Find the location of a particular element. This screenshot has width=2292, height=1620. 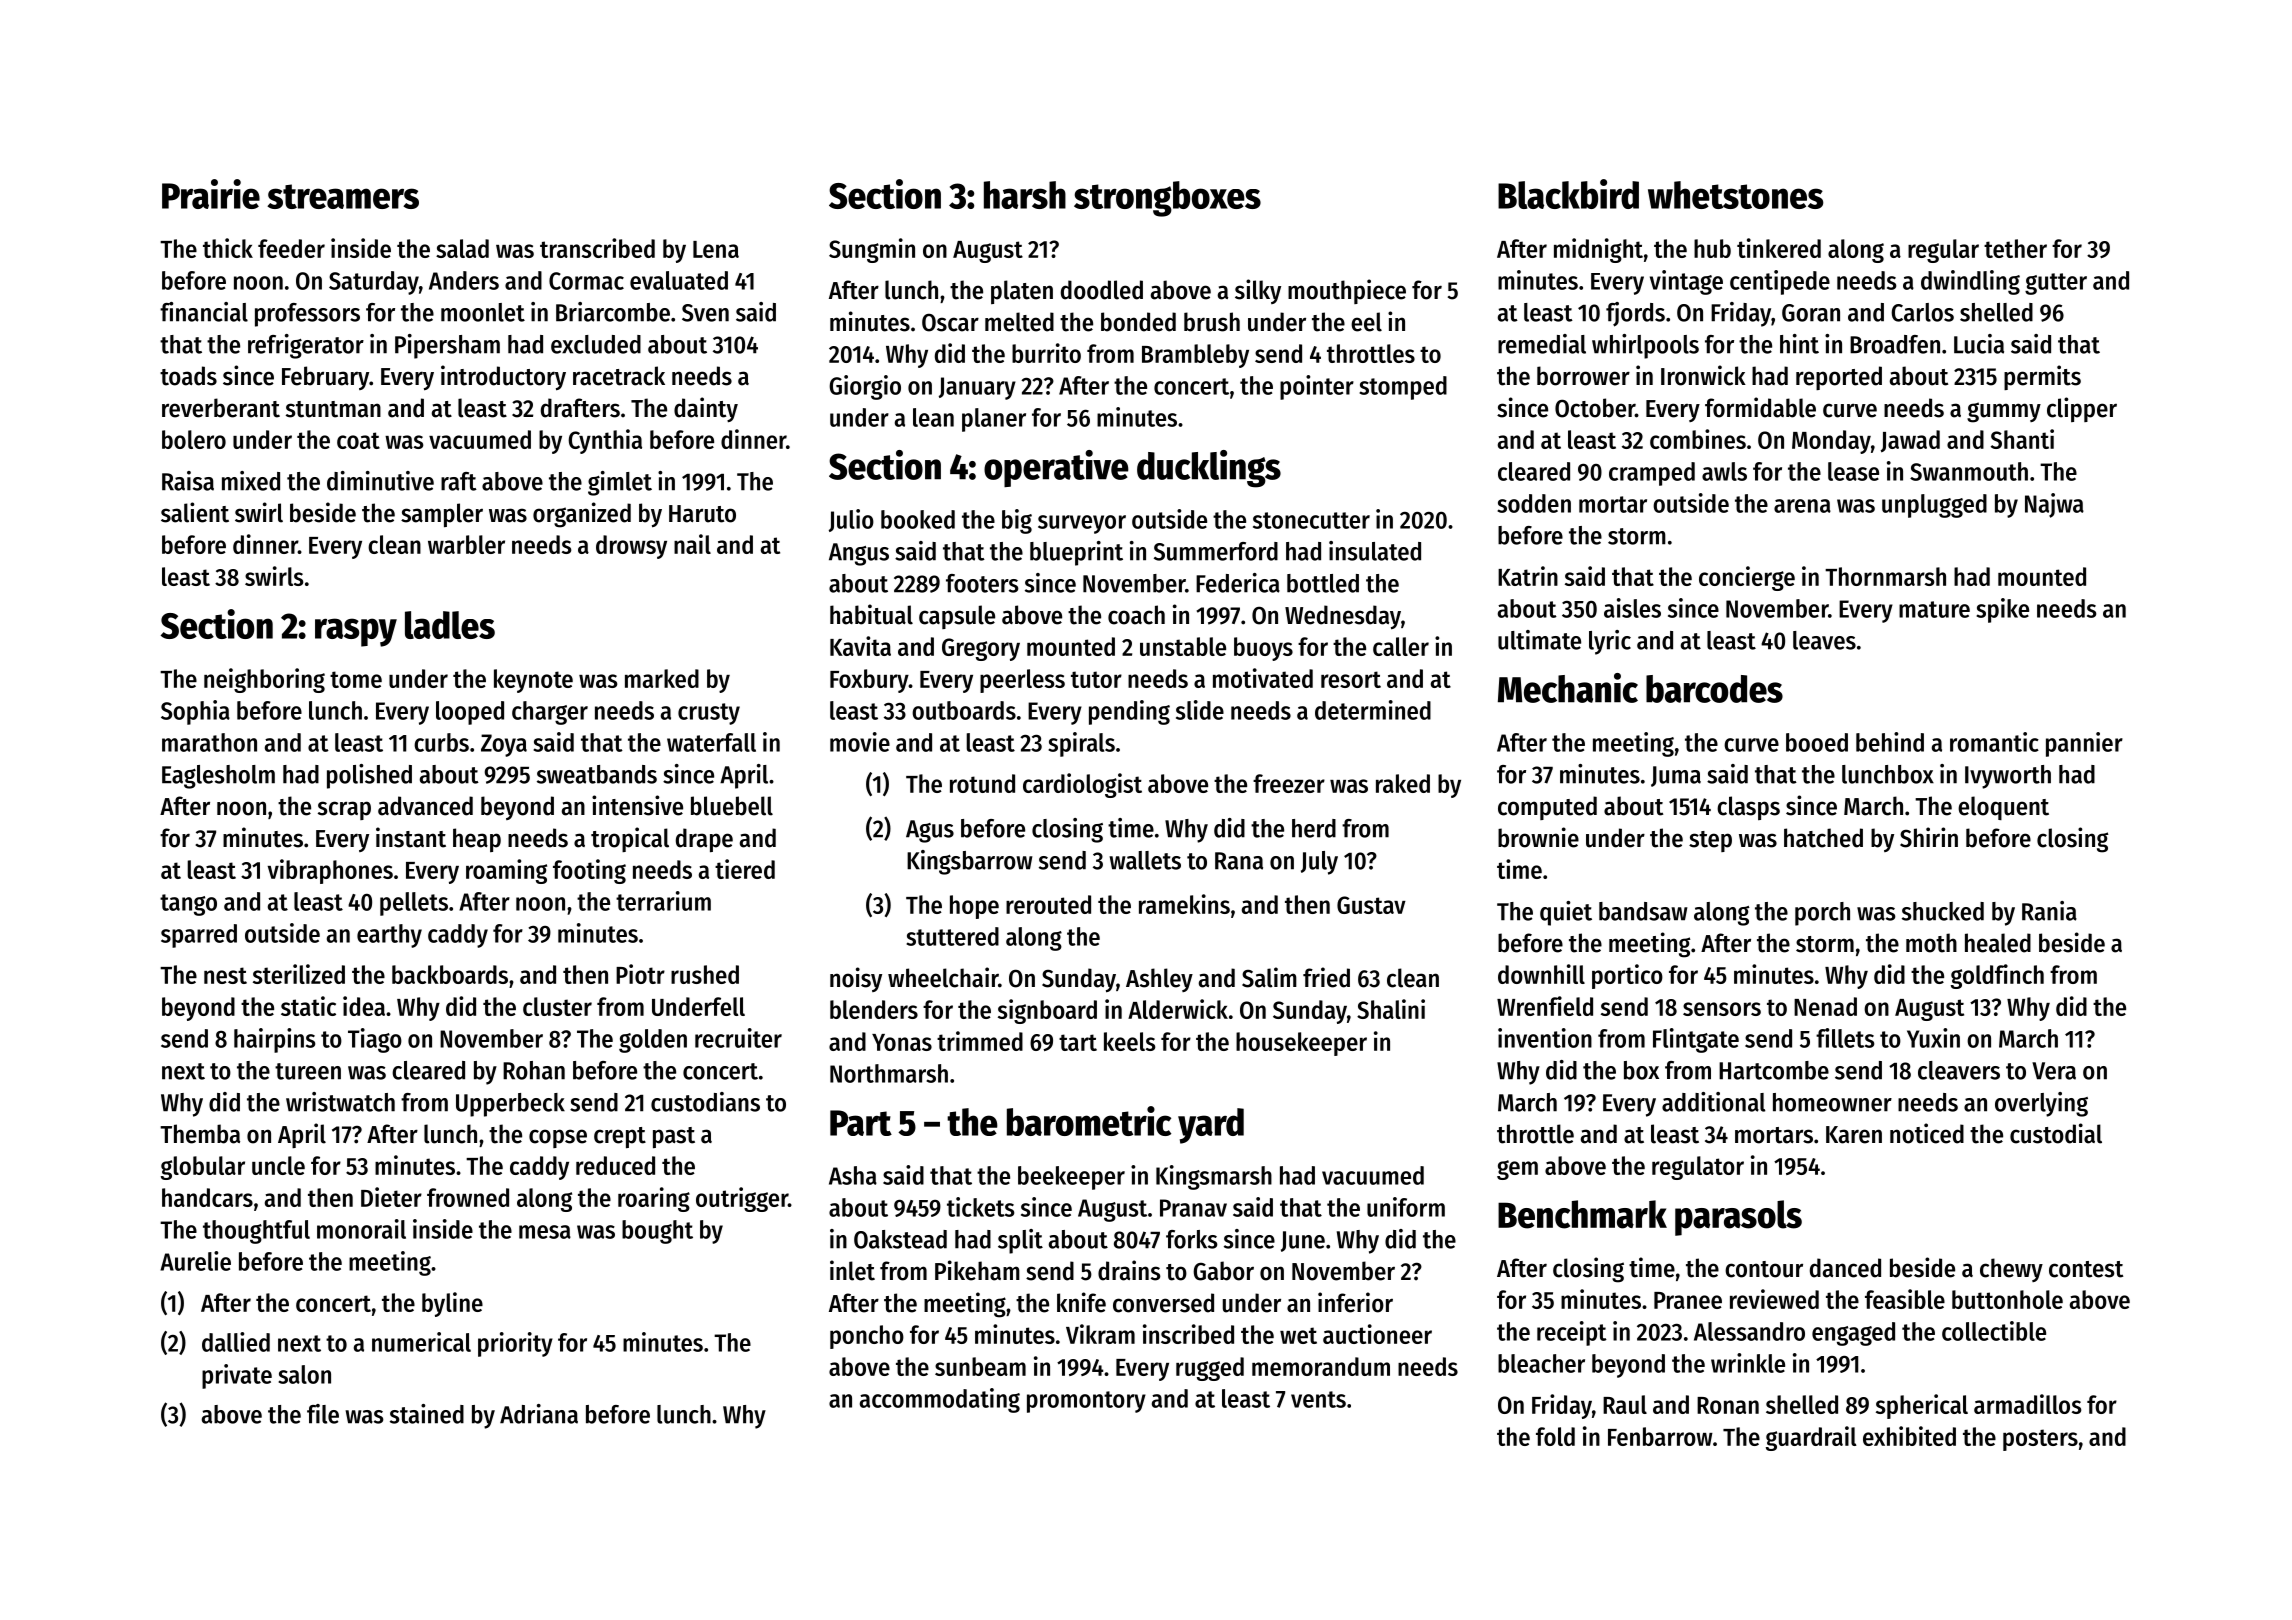

booed is located at coordinates (1817, 742).
